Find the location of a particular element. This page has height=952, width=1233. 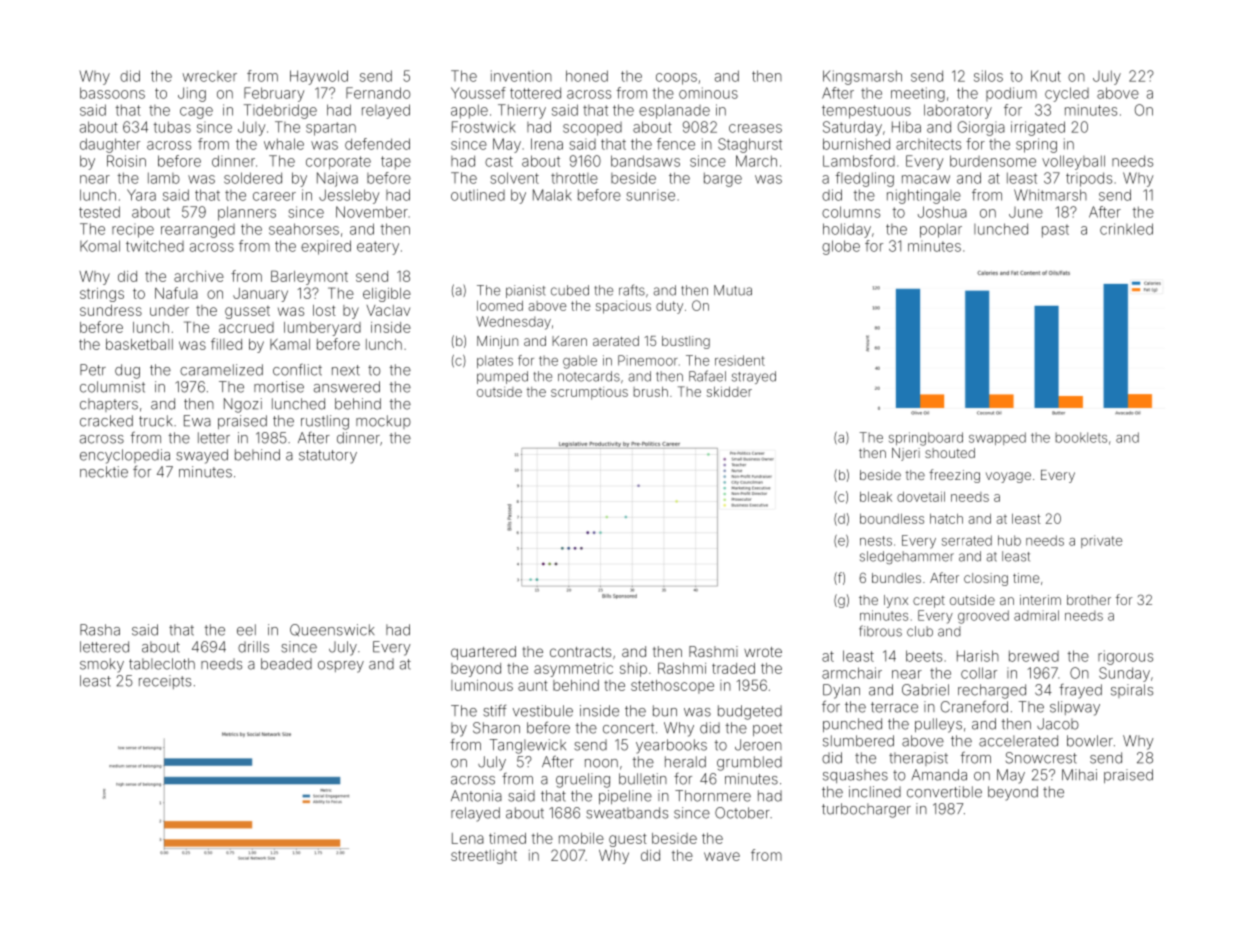

Joshua is located at coordinates (942, 212).
